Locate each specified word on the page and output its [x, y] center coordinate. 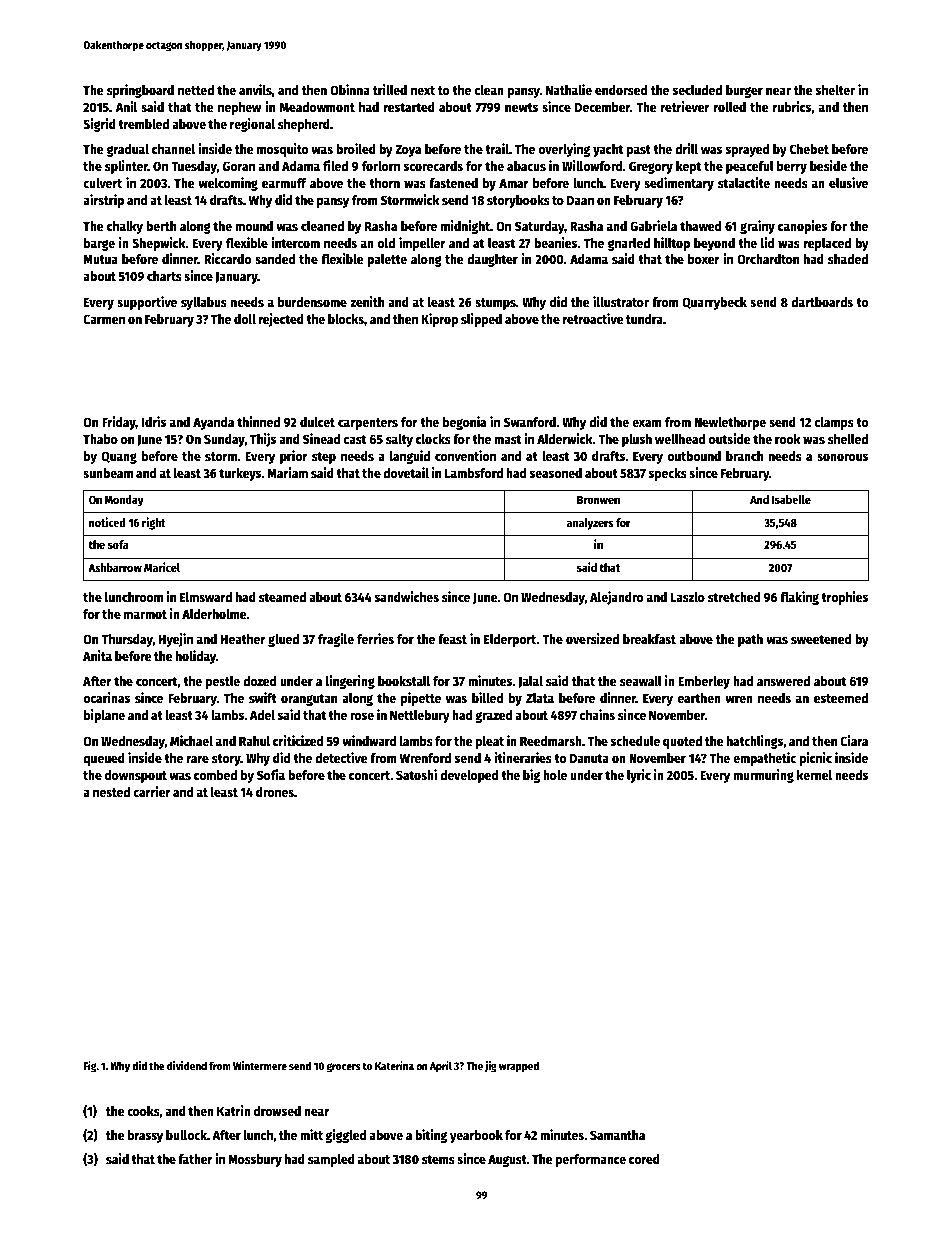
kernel [814, 775]
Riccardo [227, 258]
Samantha [617, 1135]
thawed [700, 226]
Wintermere [260, 1065]
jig [491, 1067]
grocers [343, 1068]
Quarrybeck [714, 303]
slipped [481, 320]
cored [644, 1159]
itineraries [523, 757]
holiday [196, 657]
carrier [152, 791]
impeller [422, 244]
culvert [102, 183]
